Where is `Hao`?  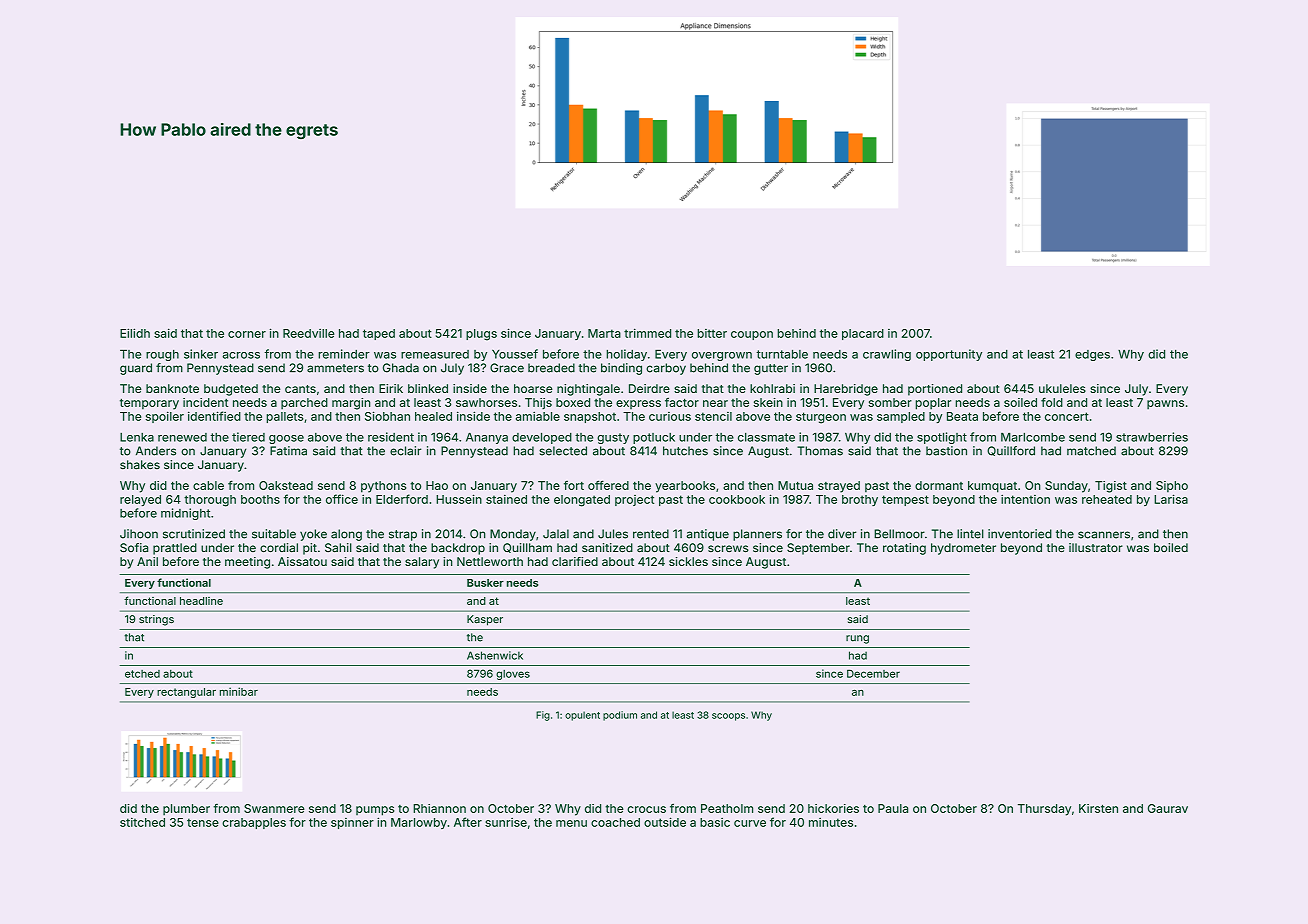 Hao is located at coordinates (437, 485).
